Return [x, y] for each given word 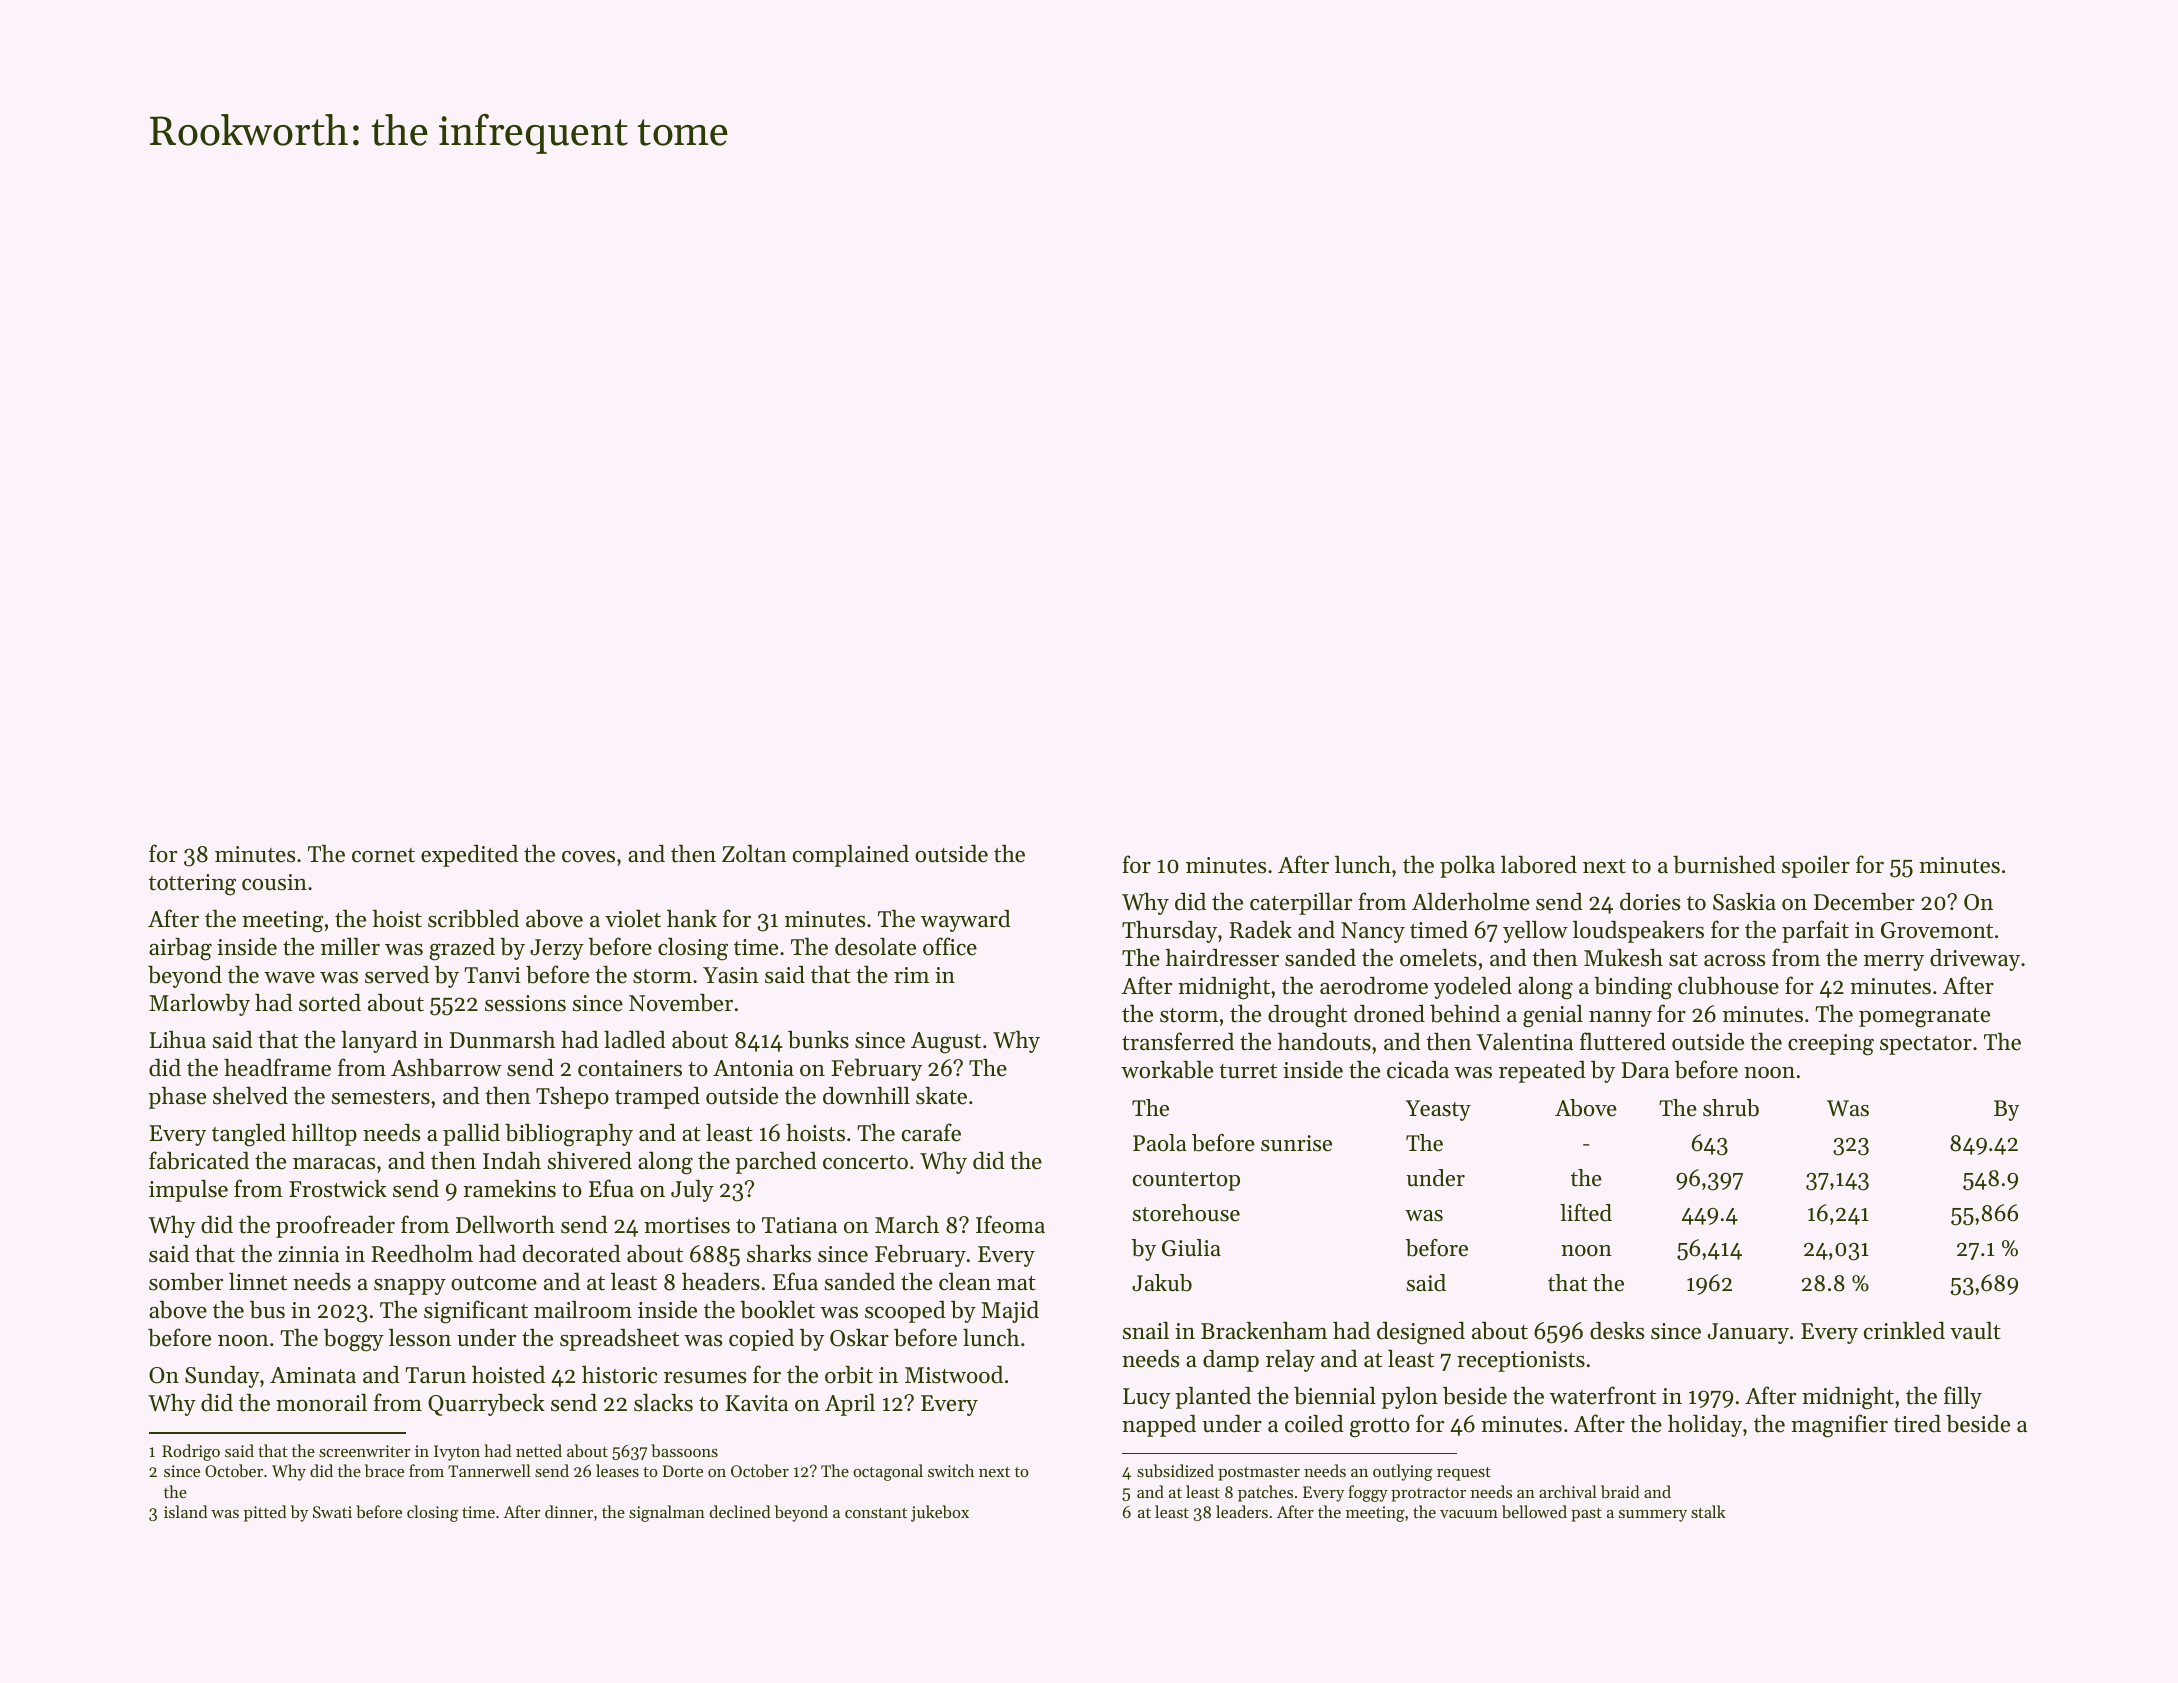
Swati [332, 1512]
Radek [1260, 930]
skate [941, 1095]
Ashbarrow [446, 1067]
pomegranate [1924, 1018]
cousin [274, 882]
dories [1650, 902]
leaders [1242, 1511]
